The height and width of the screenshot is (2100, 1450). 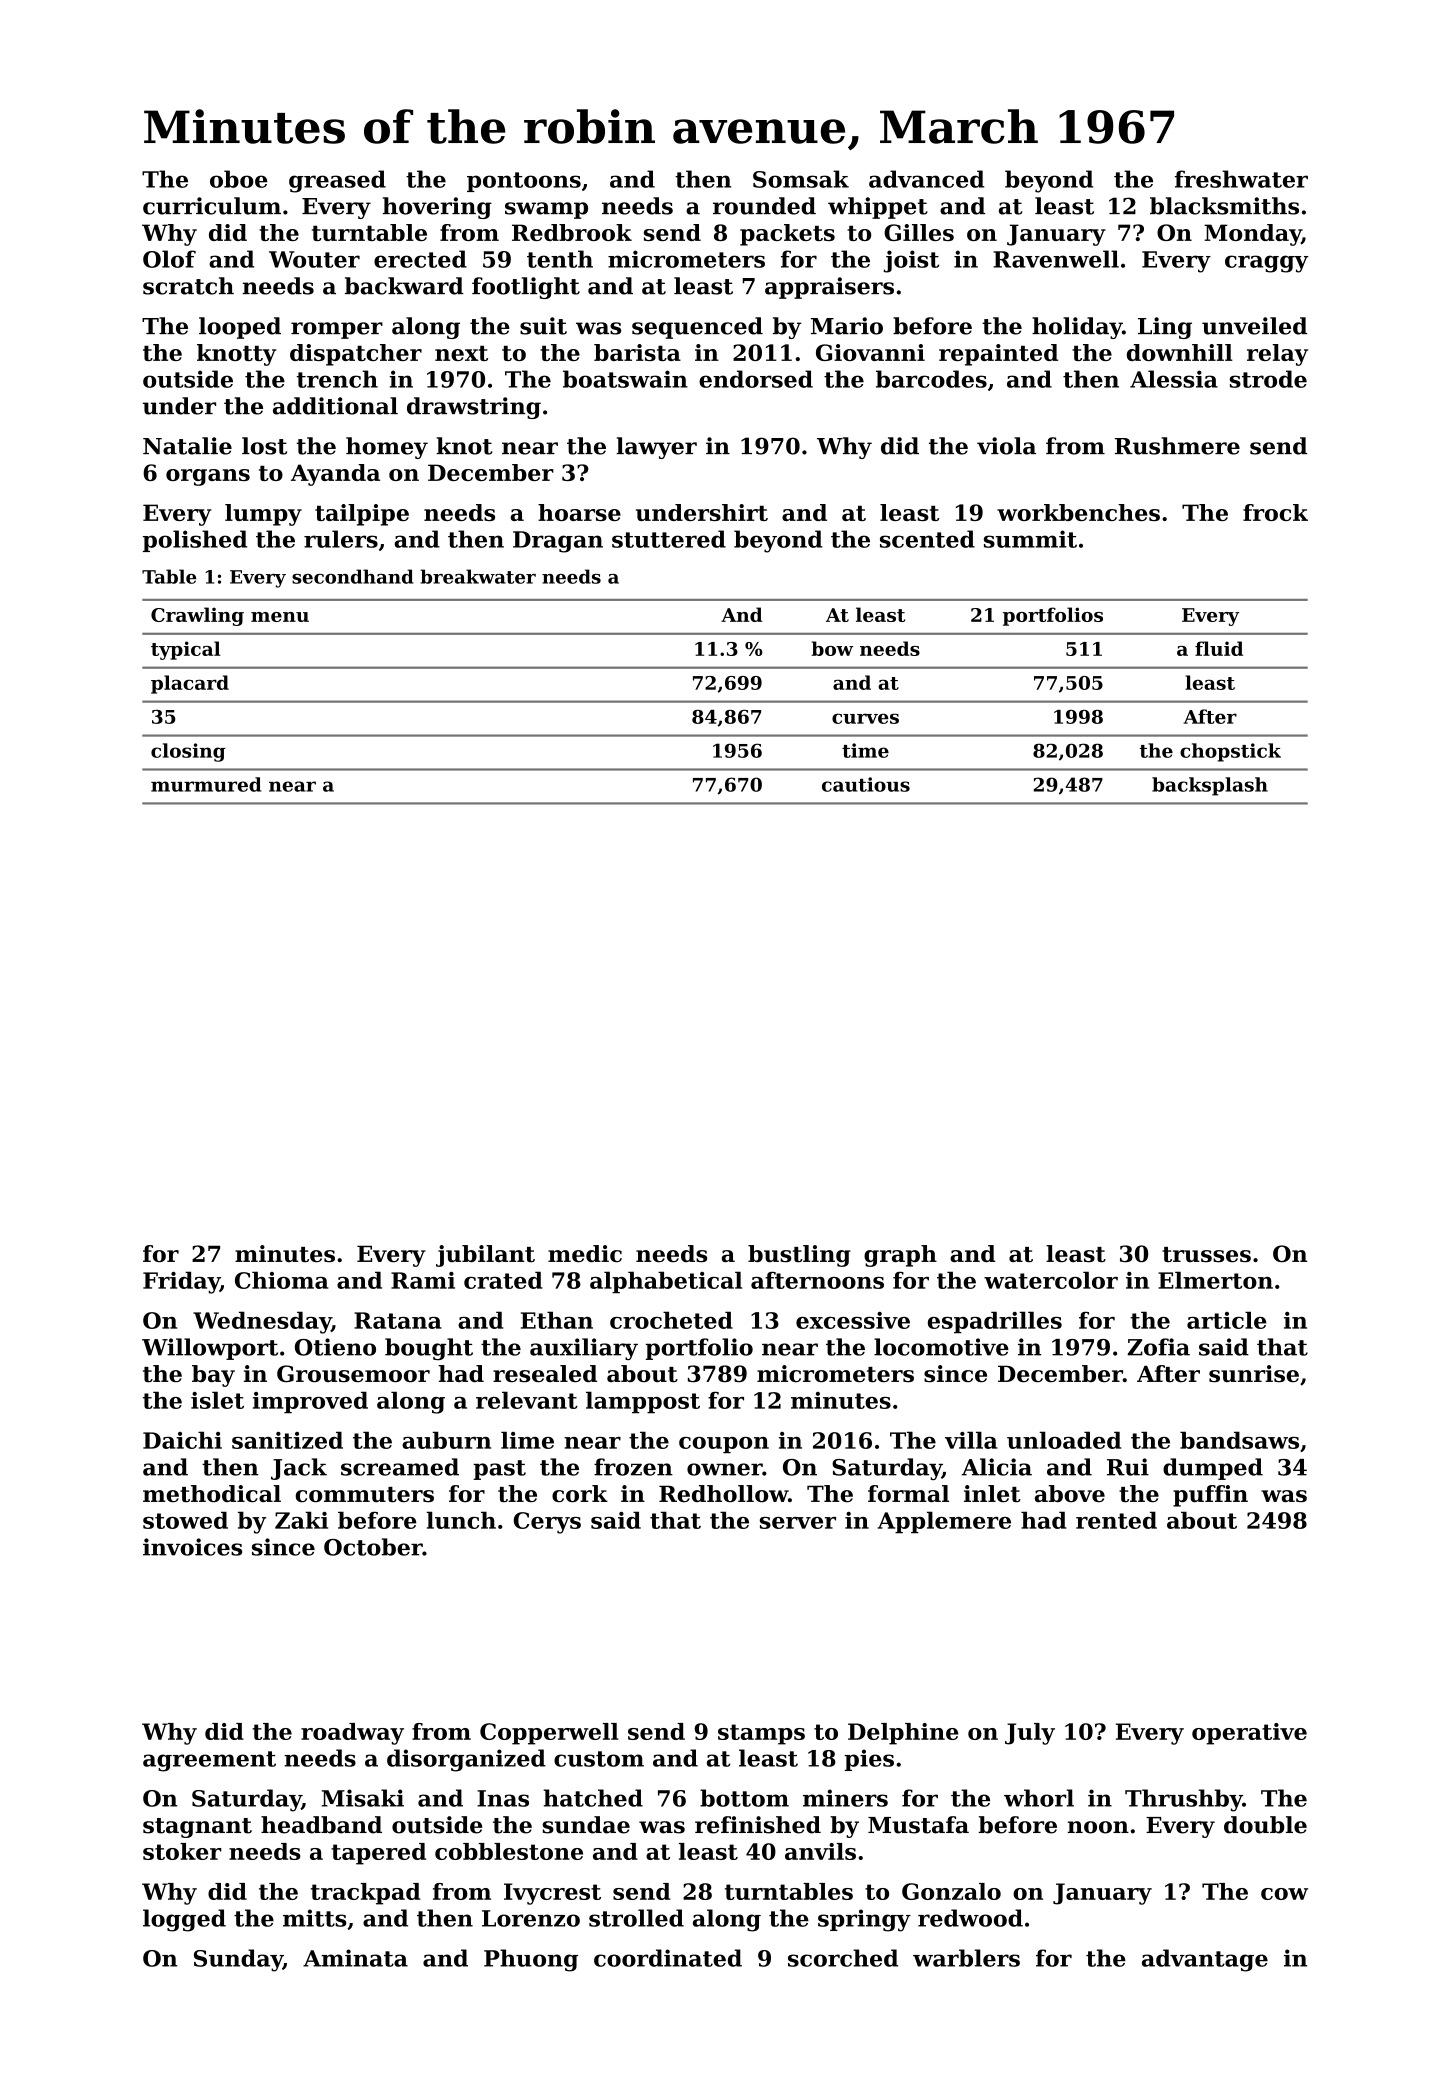 What do you see at coordinates (801, 179) in the screenshot?
I see `Somsak` at bounding box center [801, 179].
